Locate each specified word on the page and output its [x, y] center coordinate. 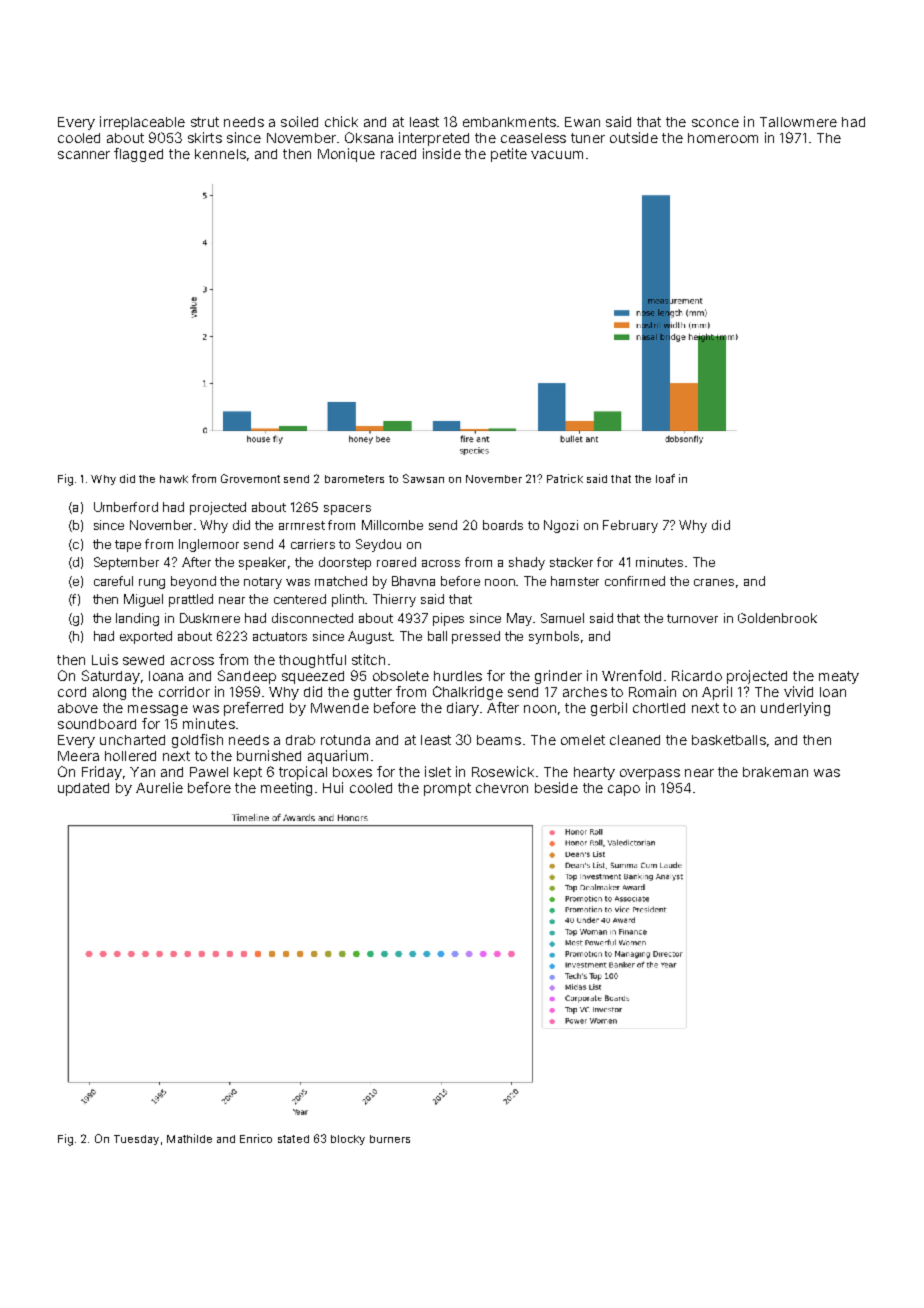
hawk [174, 479]
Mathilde [189, 1138]
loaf [665, 478]
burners [390, 1139]
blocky [348, 1140]
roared [396, 562]
